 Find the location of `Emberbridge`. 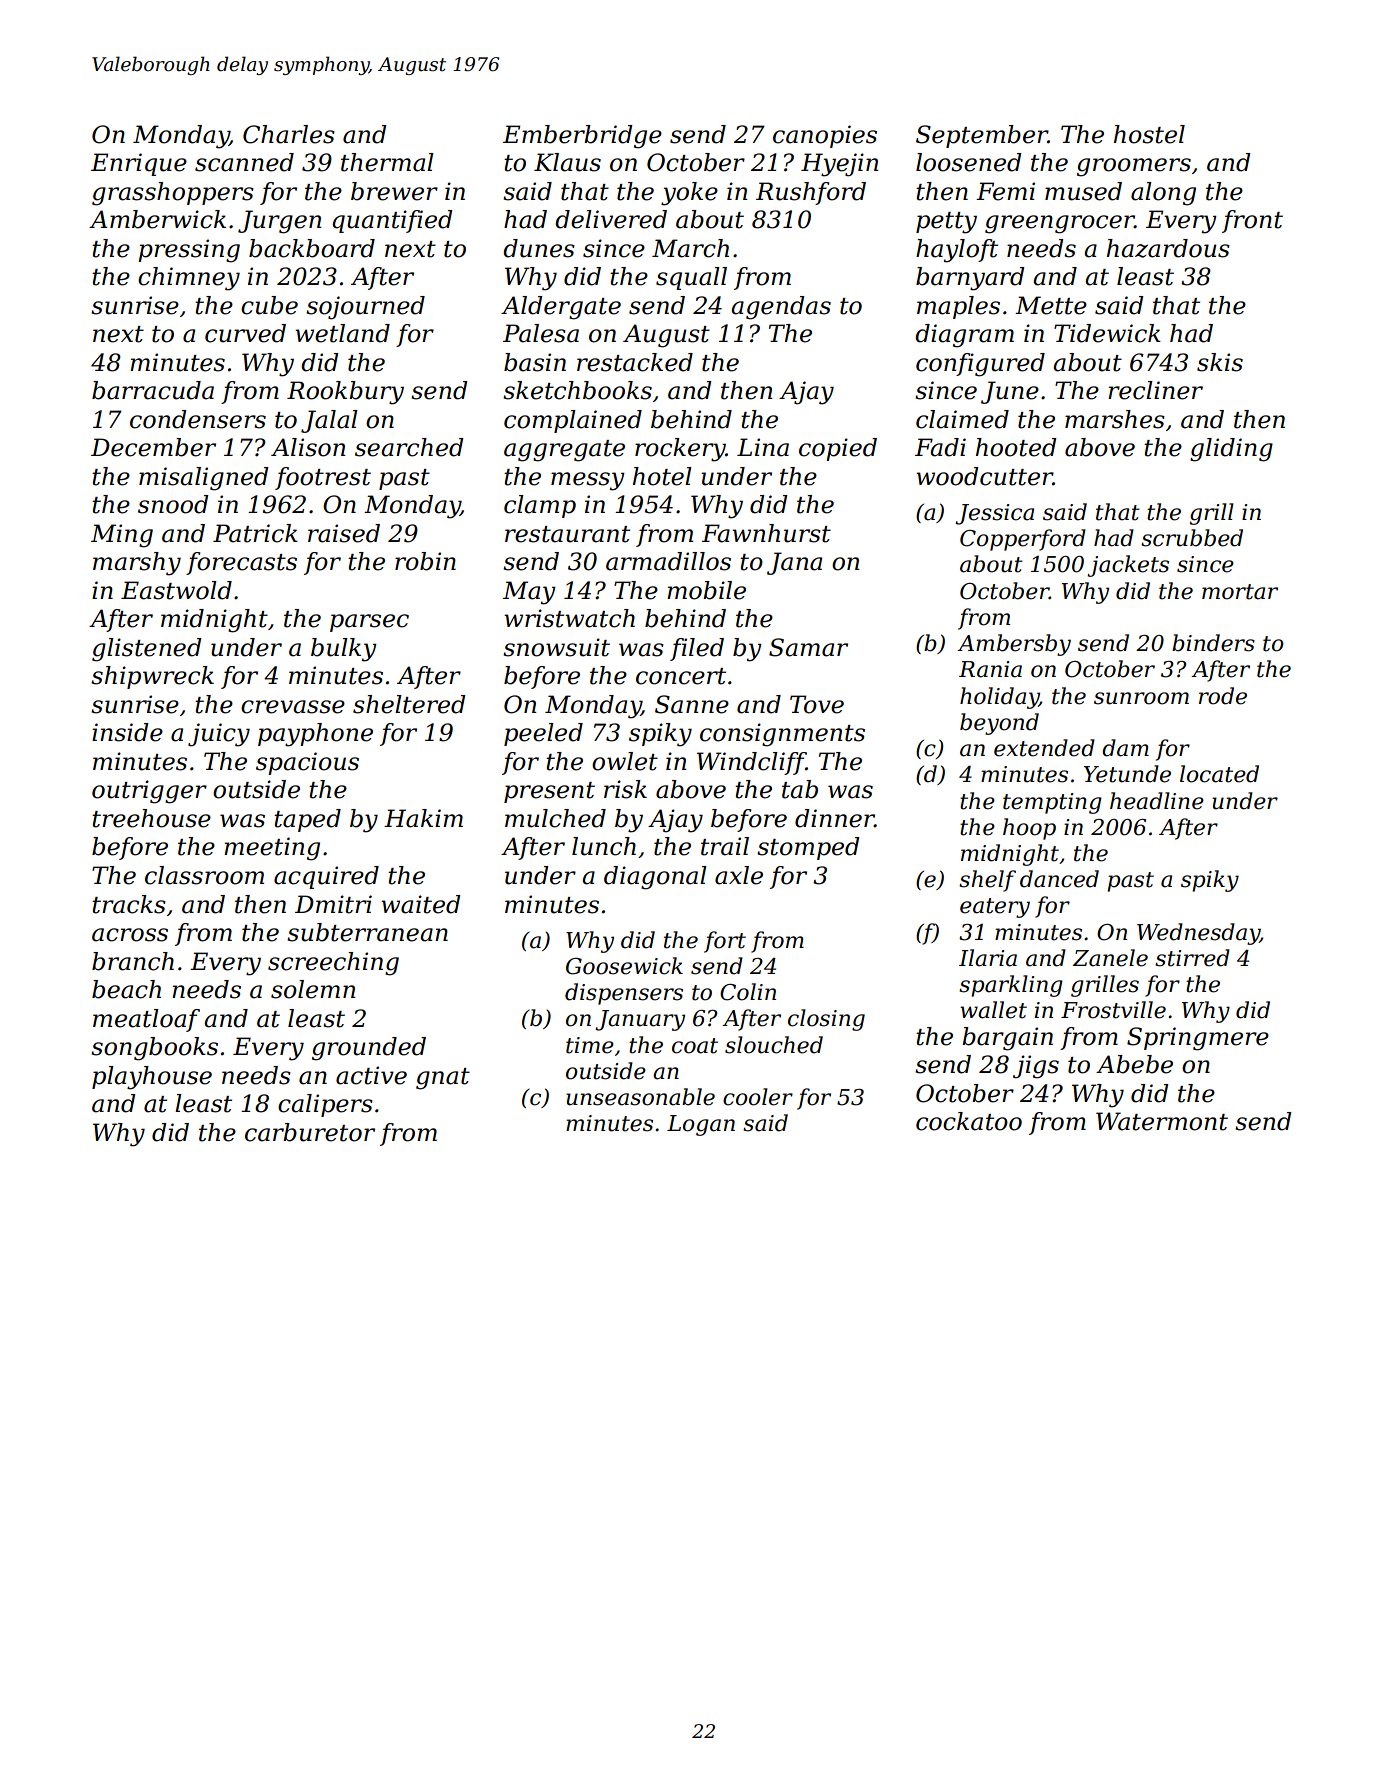

Emberbridge is located at coordinates (582, 137).
